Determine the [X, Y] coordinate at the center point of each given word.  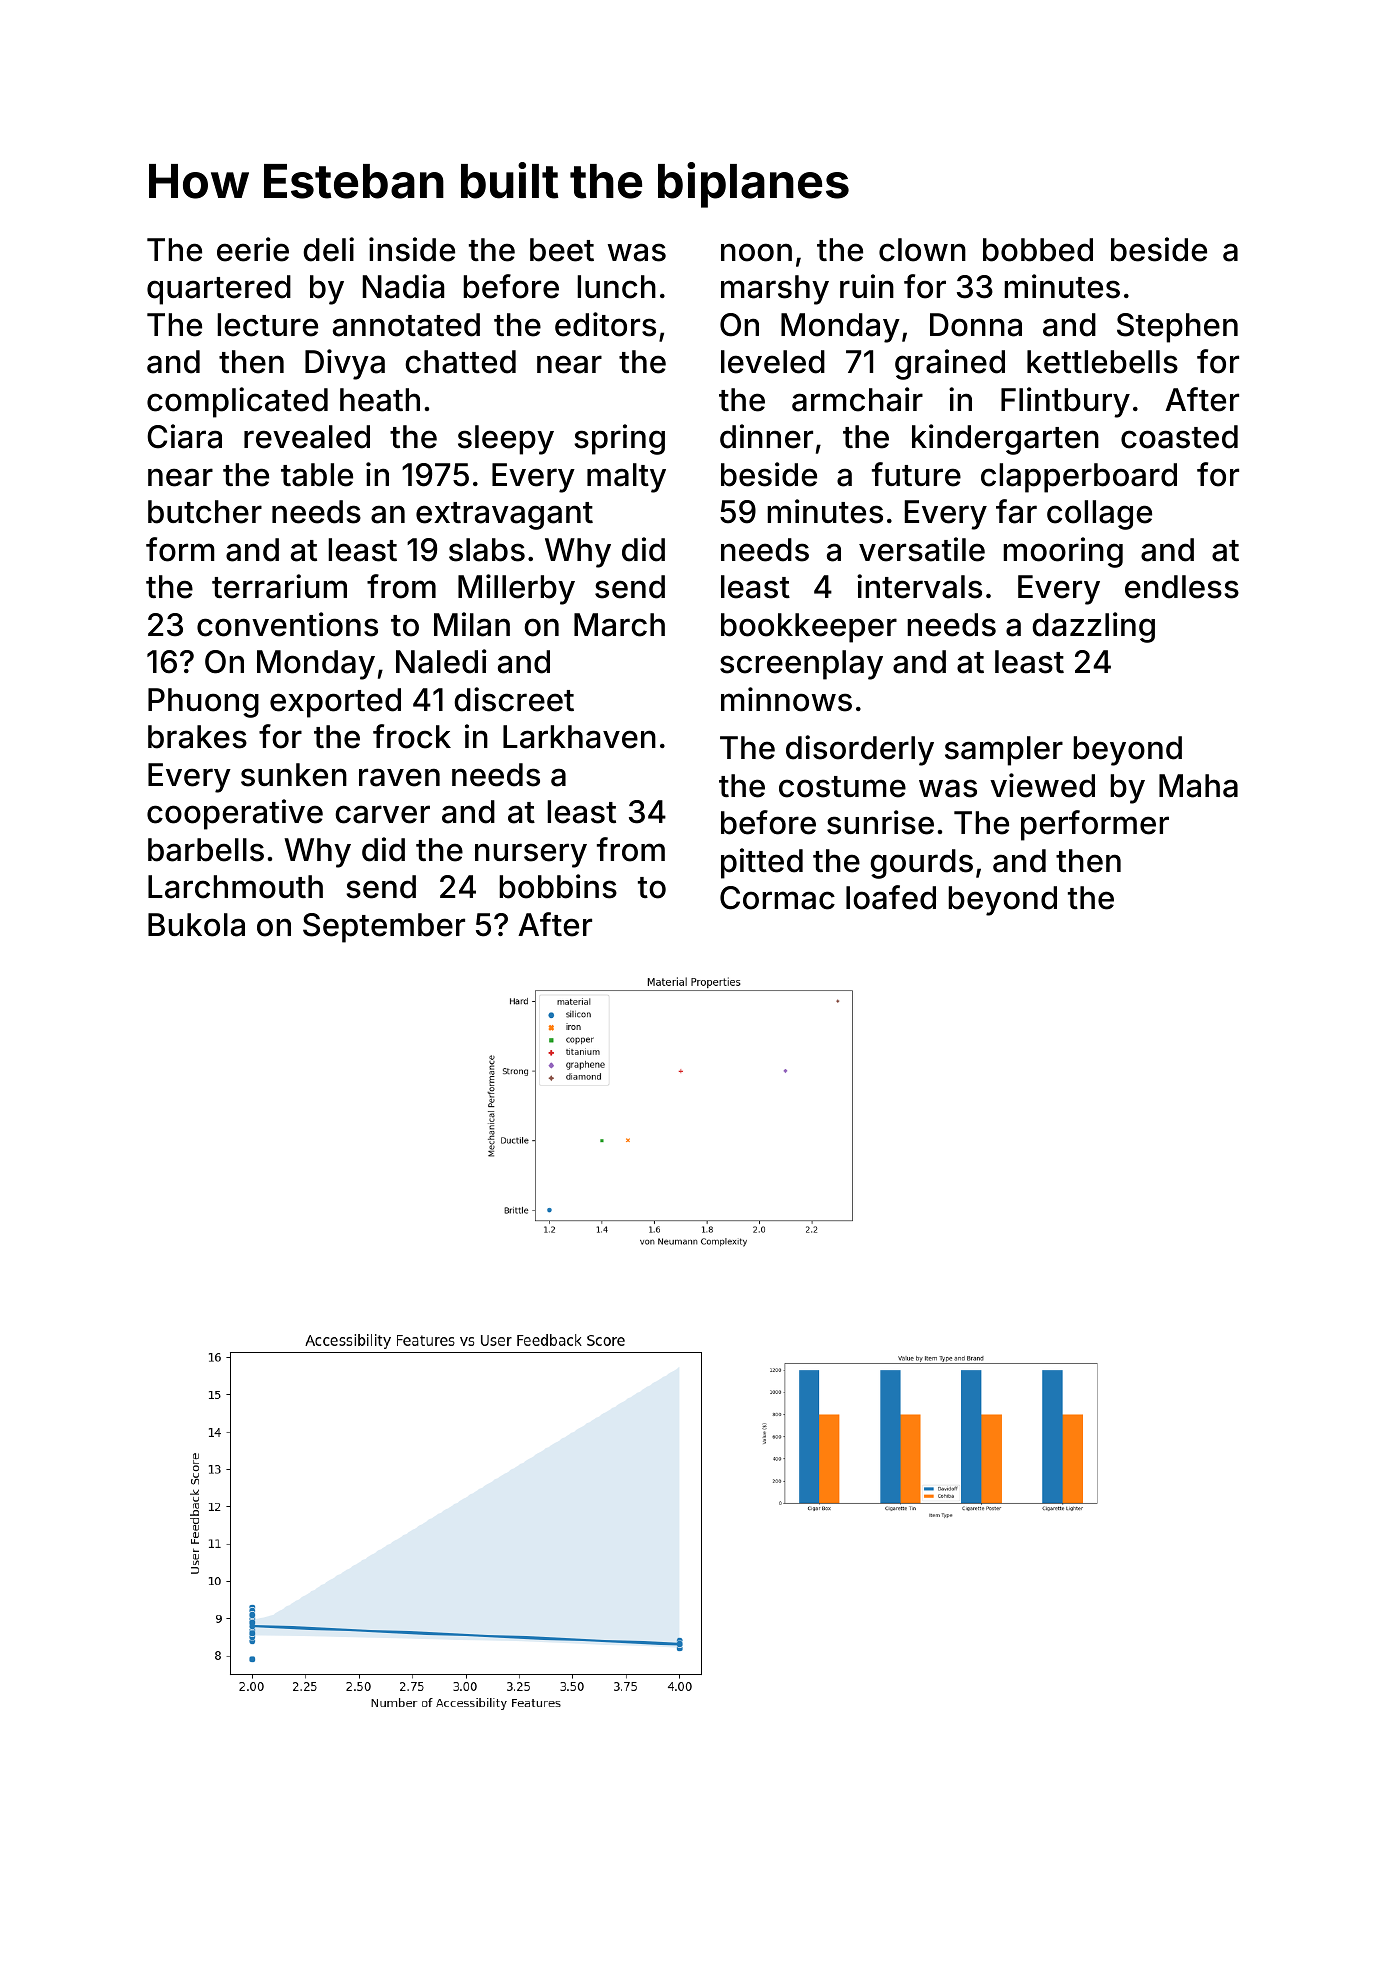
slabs [487, 550]
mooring [1063, 552]
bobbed [1038, 250]
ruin [867, 286]
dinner [766, 436]
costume [842, 787]
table [317, 475]
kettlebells [1102, 362]
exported [335, 703]
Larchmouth [235, 887]
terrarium [279, 586]
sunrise [880, 822]
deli [328, 249]
